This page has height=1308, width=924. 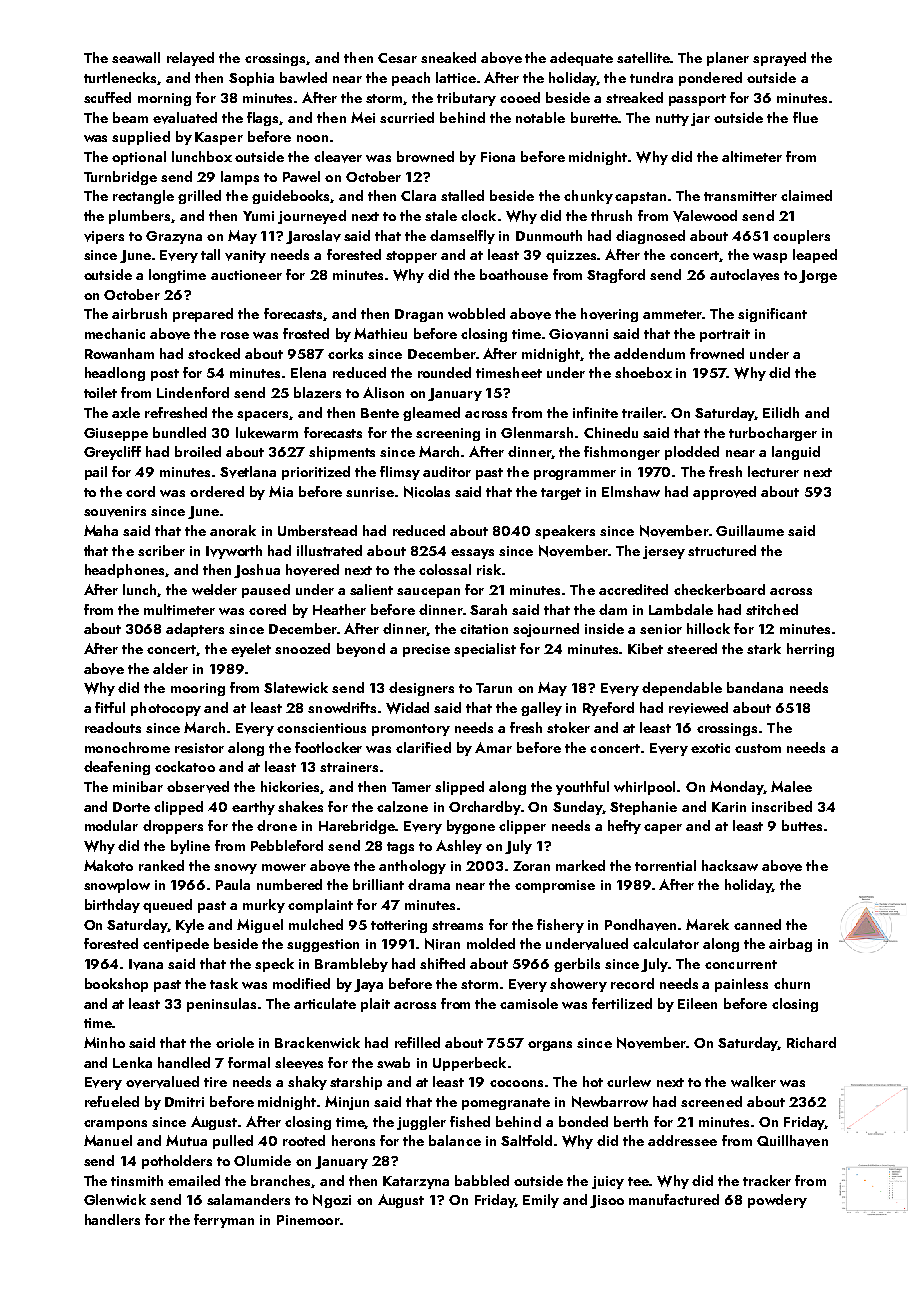 What do you see at coordinates (672, 314) in the page?
I see `ammeter` at bounding box center [672, 314].
